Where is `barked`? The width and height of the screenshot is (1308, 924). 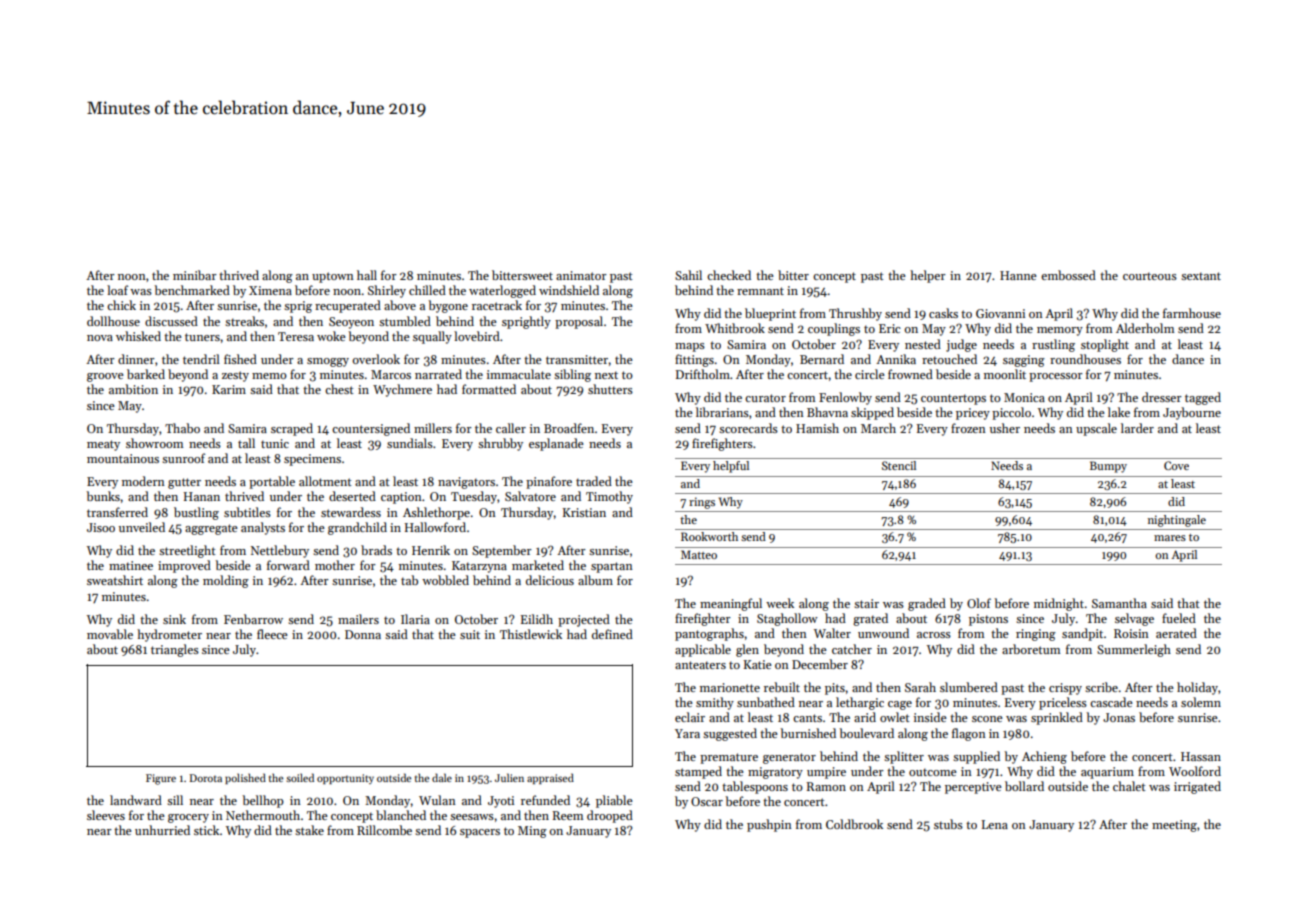
barked is located at coordinates (146, 374).
